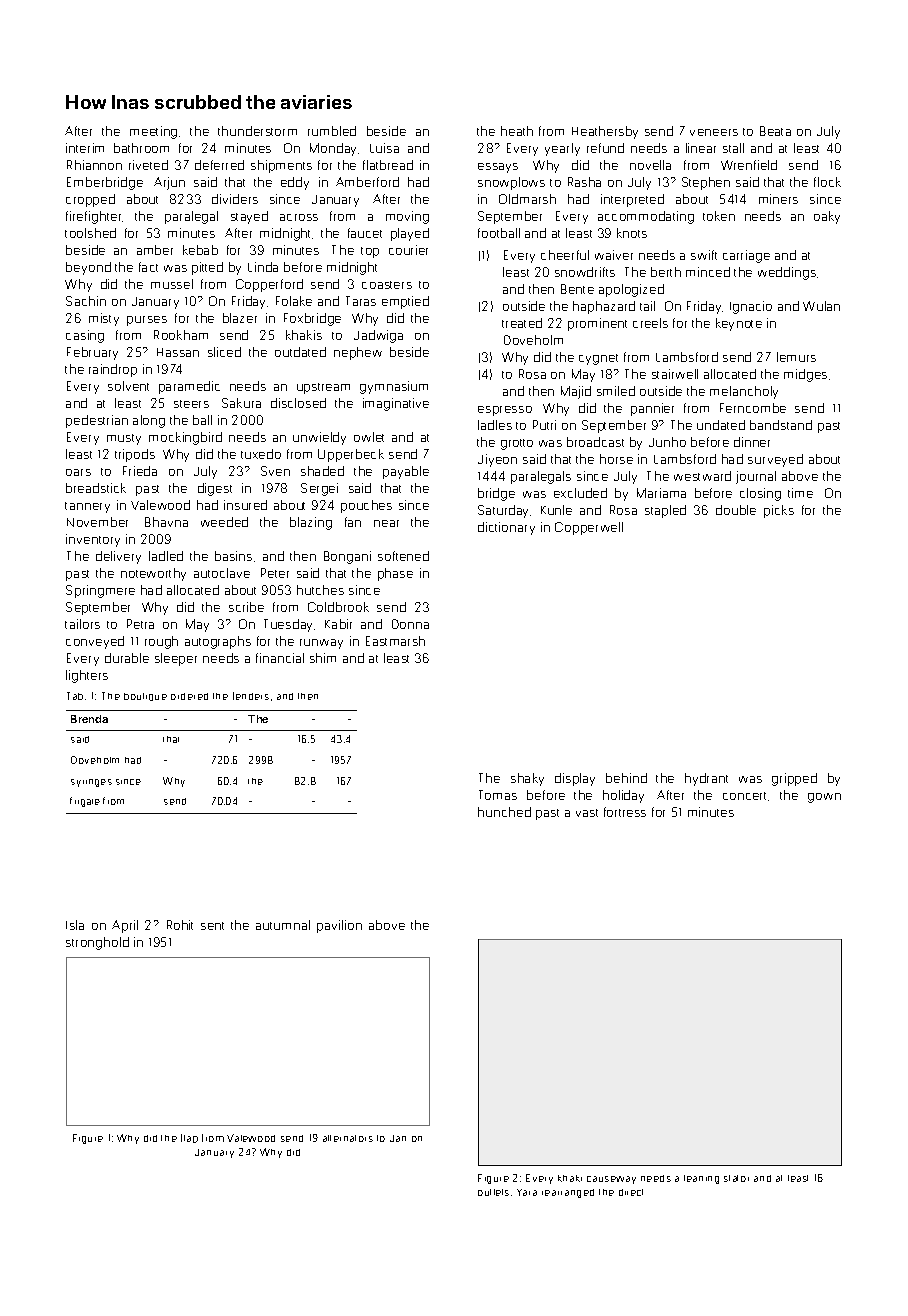  What do you see at coordinates (625, 812) in the document?
I see `fortress` at bounding box center [625, 812].
